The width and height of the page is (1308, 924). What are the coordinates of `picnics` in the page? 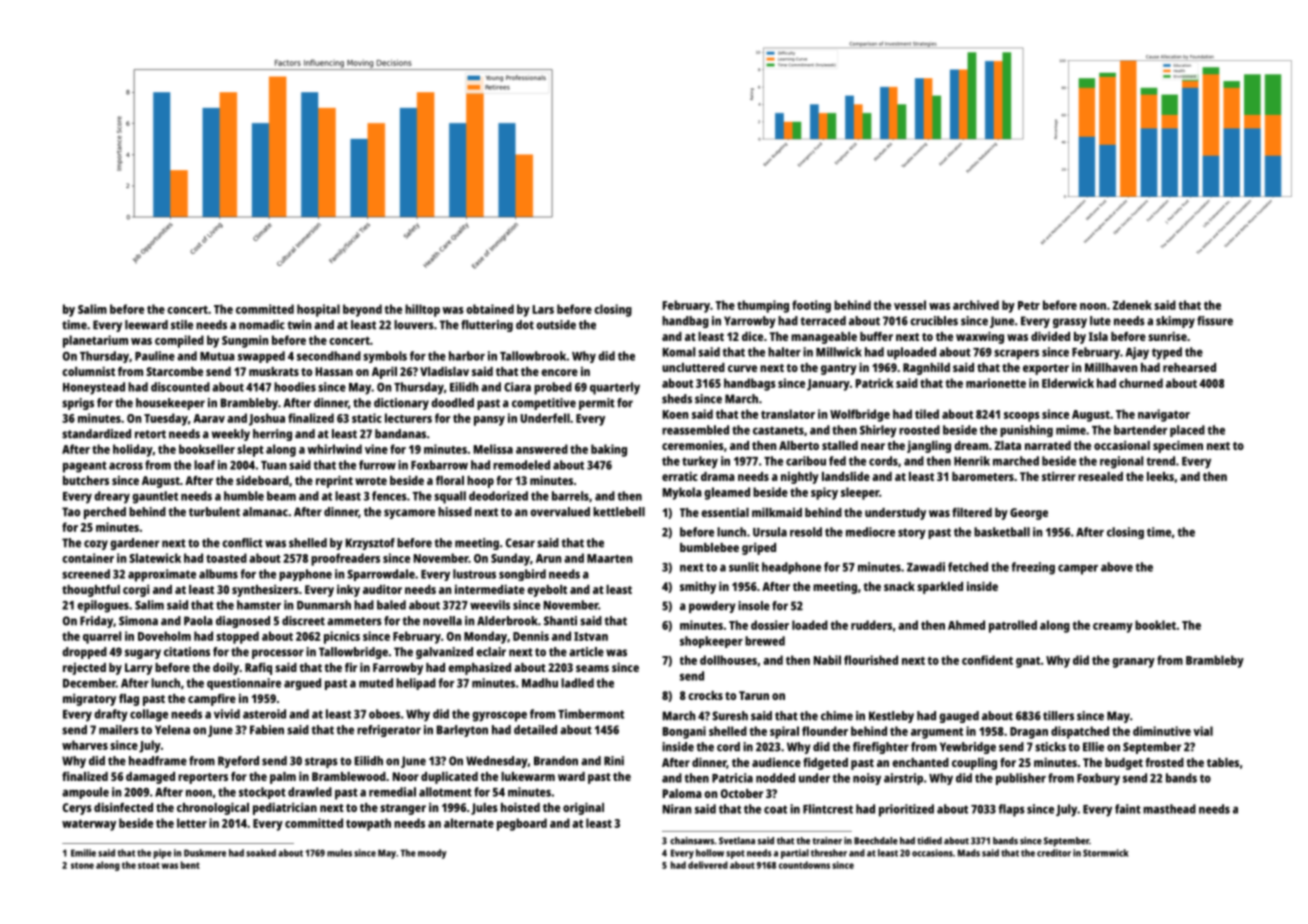 It's located at (342, 637).
